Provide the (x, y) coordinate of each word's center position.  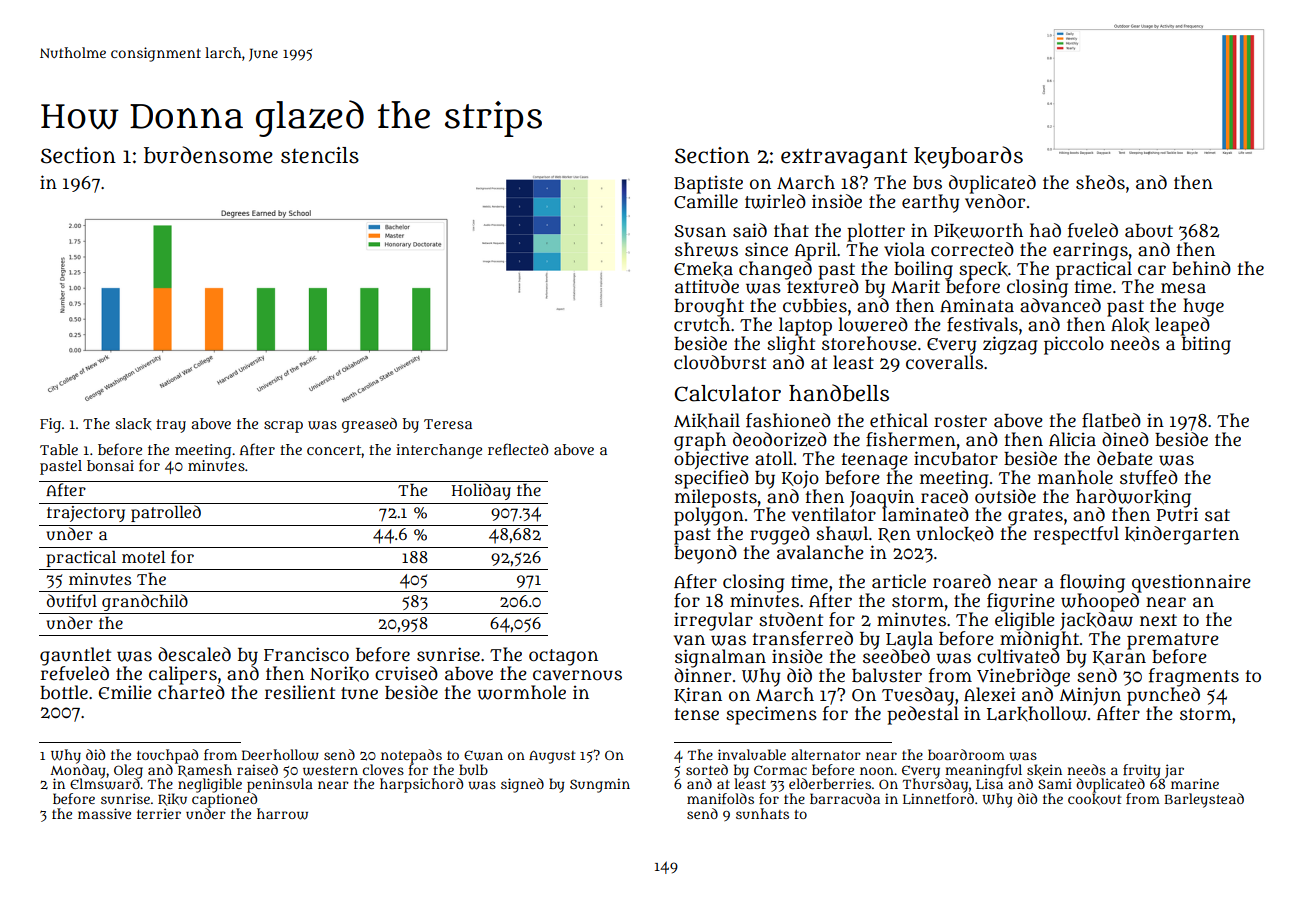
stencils (320, 155)
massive (104, 813)
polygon (709, 516)
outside (1005, 496)
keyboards (968, 157)
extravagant (844, 158)
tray (171, 426)
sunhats (762, 813)
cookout (1094, 799)
